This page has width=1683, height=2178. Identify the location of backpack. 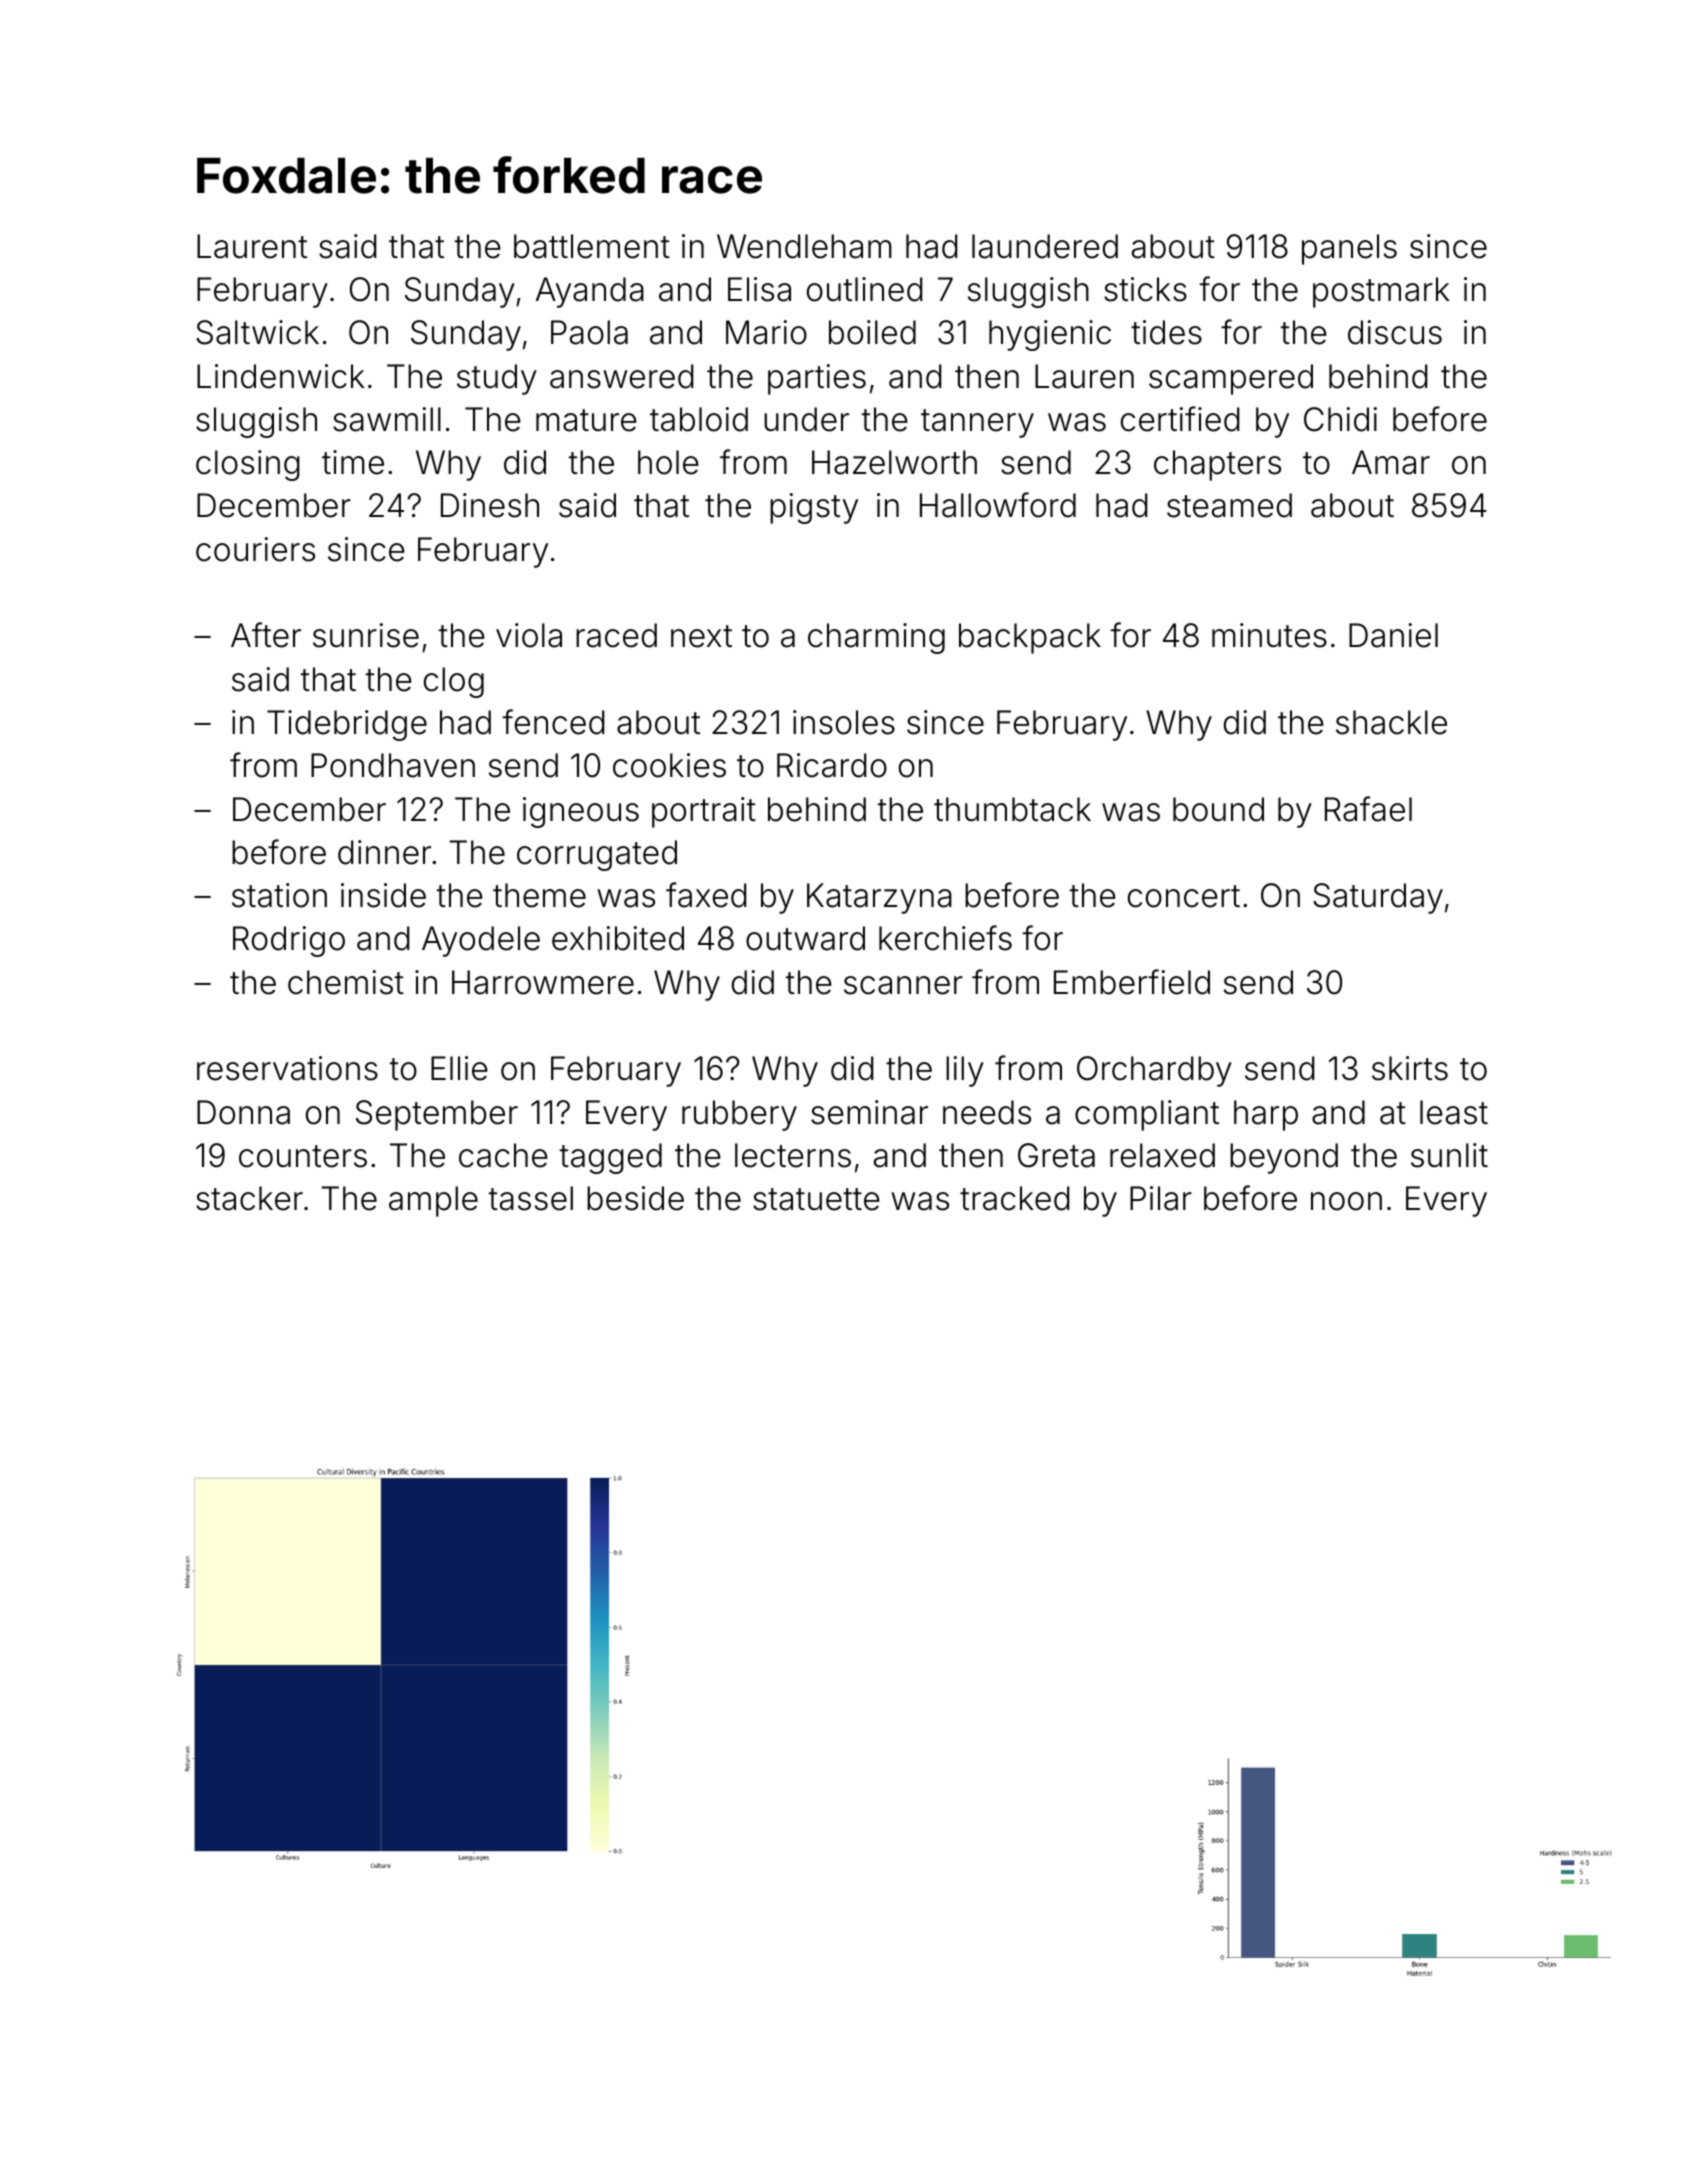
(1030, 638).
